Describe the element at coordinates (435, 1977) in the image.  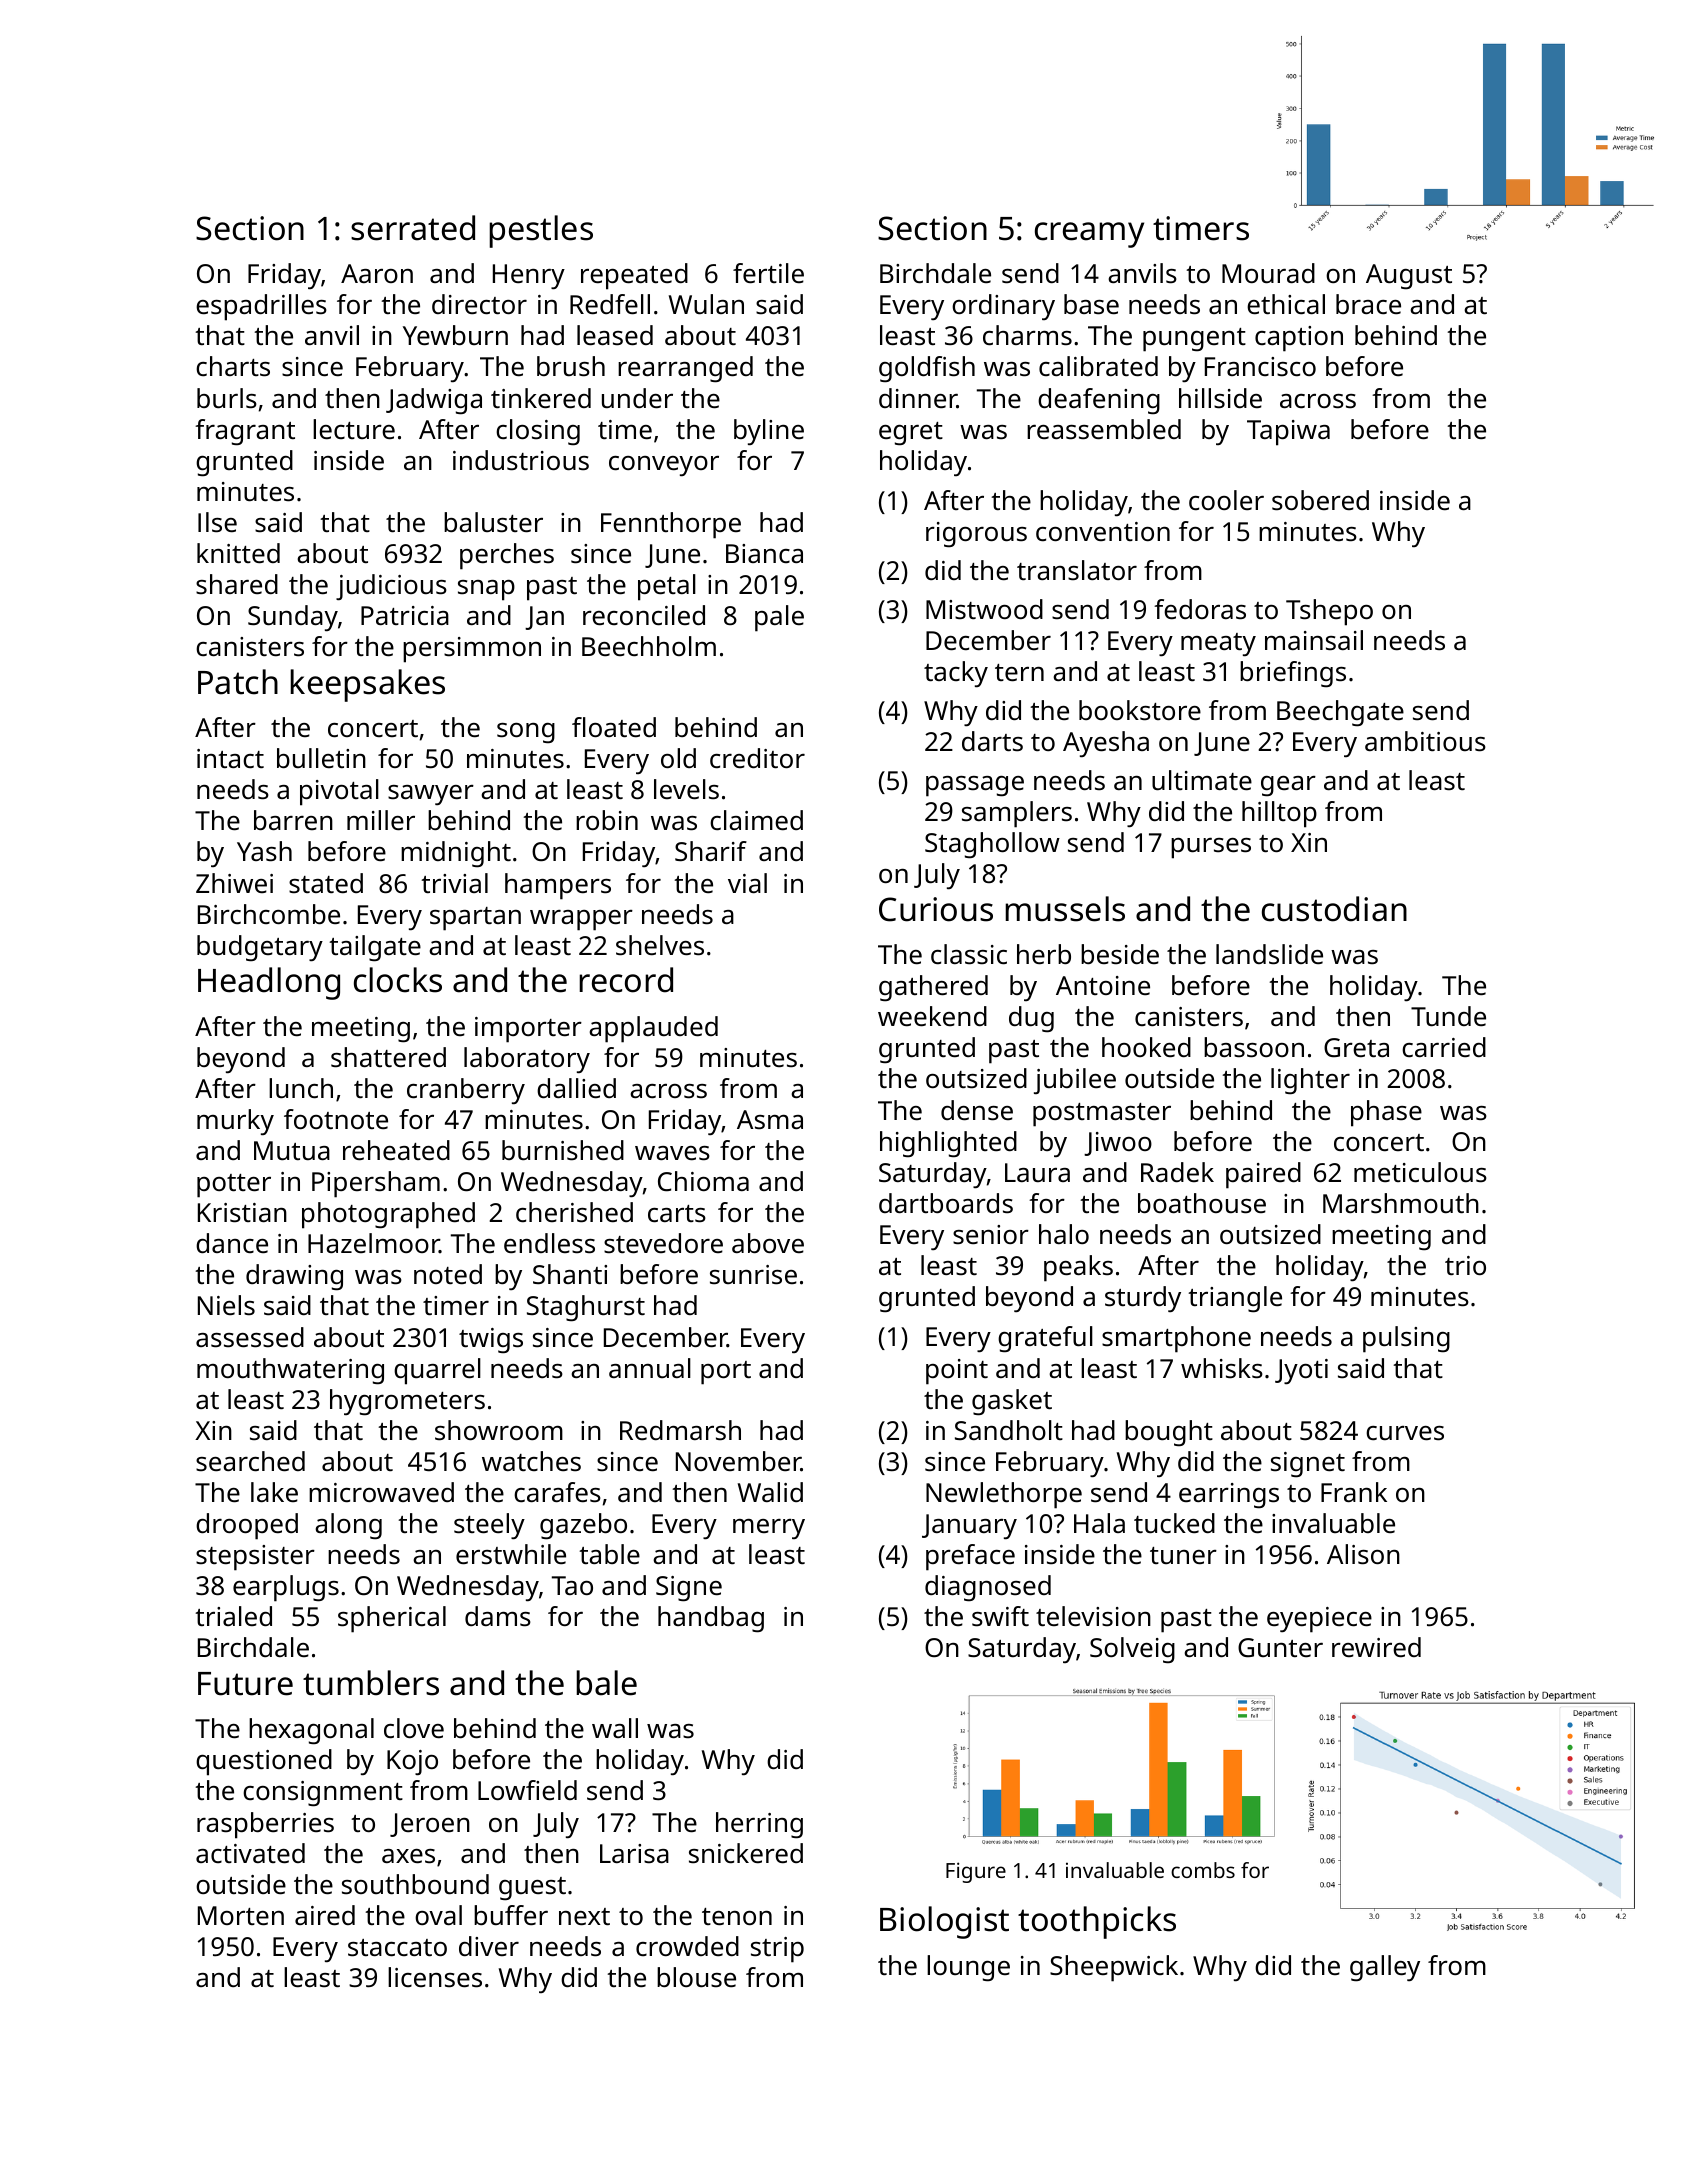
I see `licenses` at that location.
